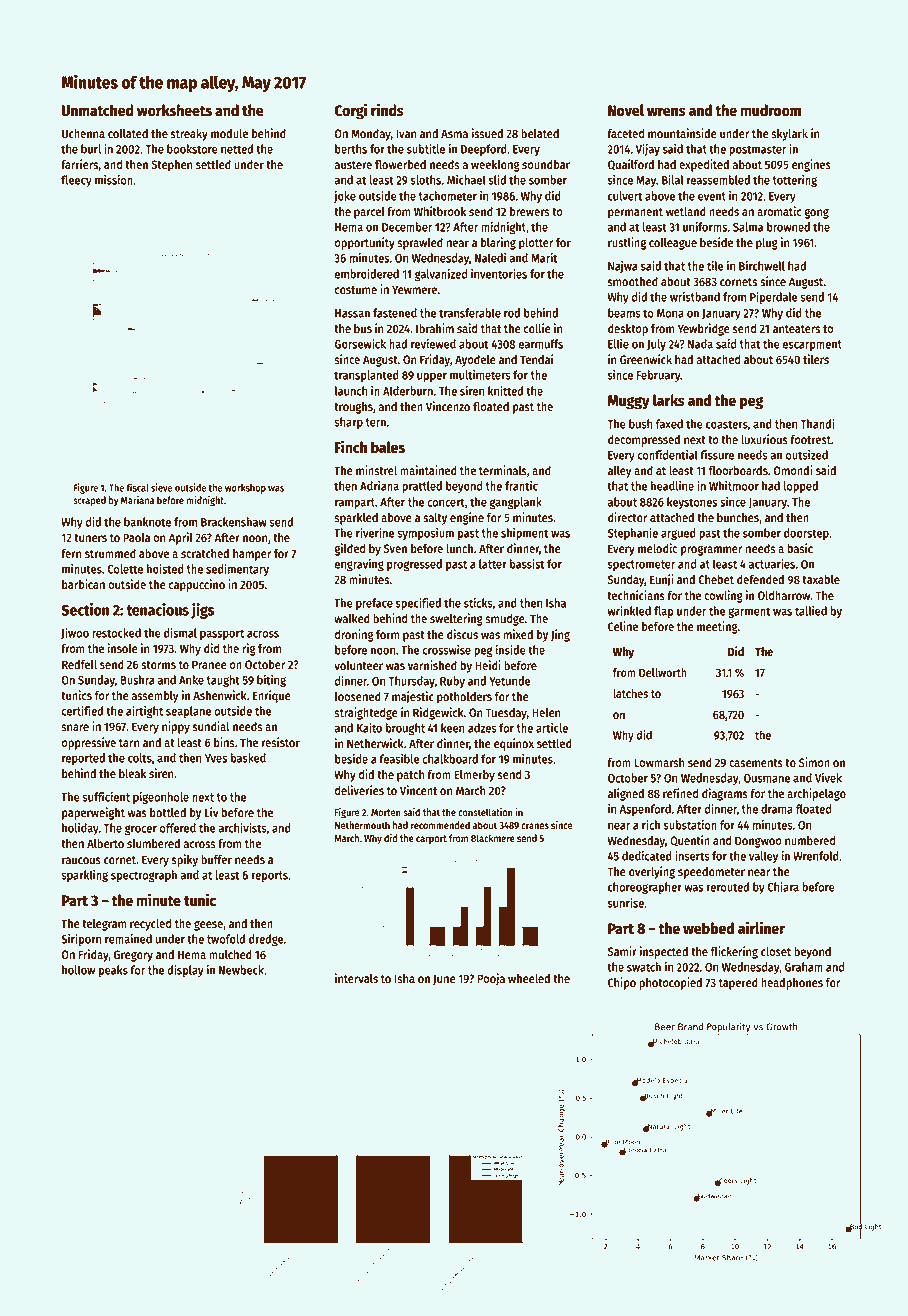  What do you see at coordinates (174, 110) in the page?
I see `worksheets` at bounding box center [174, 110].
